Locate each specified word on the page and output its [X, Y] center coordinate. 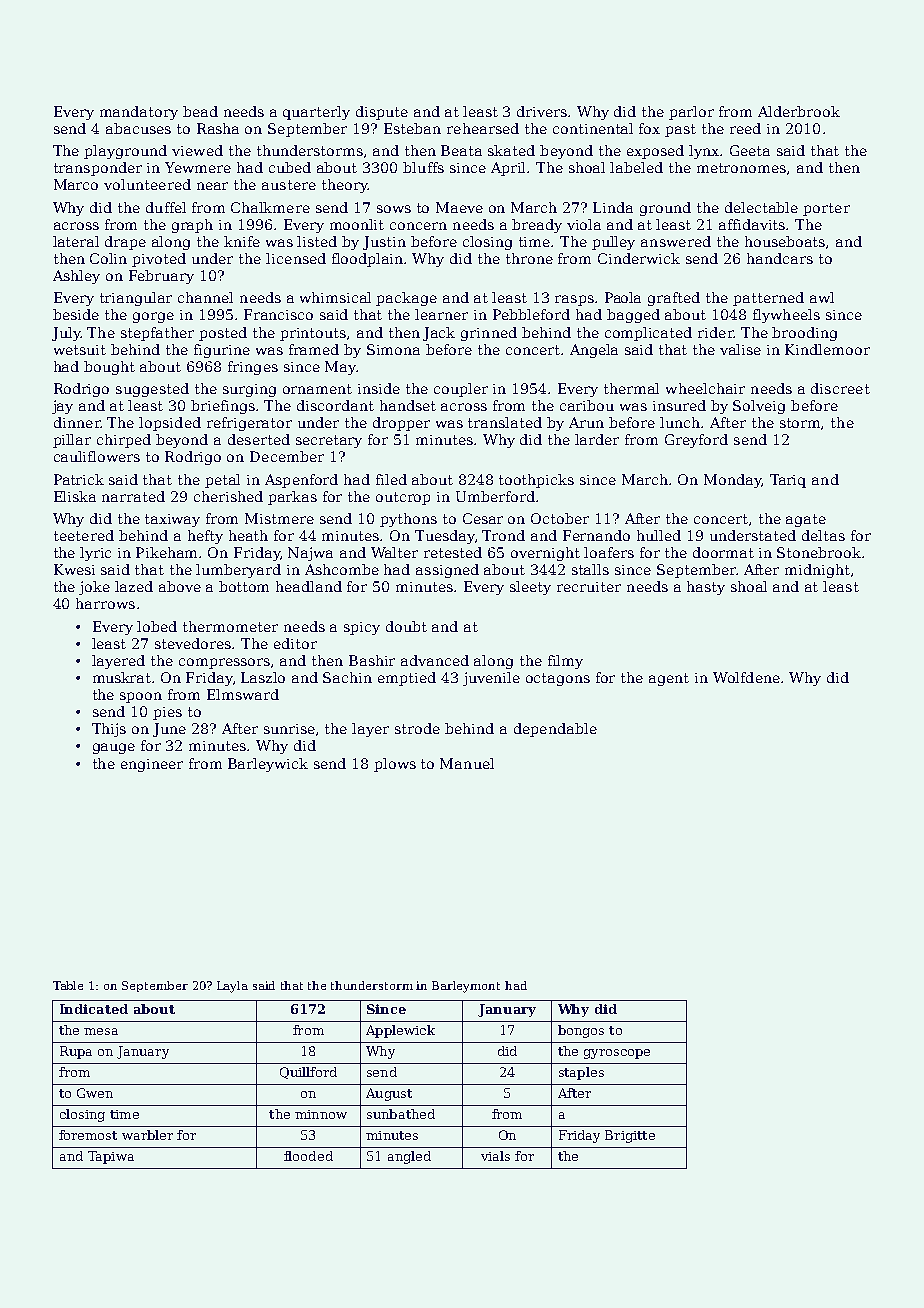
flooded [308, 1156]
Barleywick [268, 765]
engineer [152, 765]
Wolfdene [746, 677]
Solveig [759, 407]
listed [317, 241]
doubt [406, 626]
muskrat [122, 677]
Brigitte [630, 1136]
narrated [133, 496]
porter [826, 209]
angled [409, 1157]
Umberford [495, 496]
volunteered [147, 184]
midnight [817, 571]
